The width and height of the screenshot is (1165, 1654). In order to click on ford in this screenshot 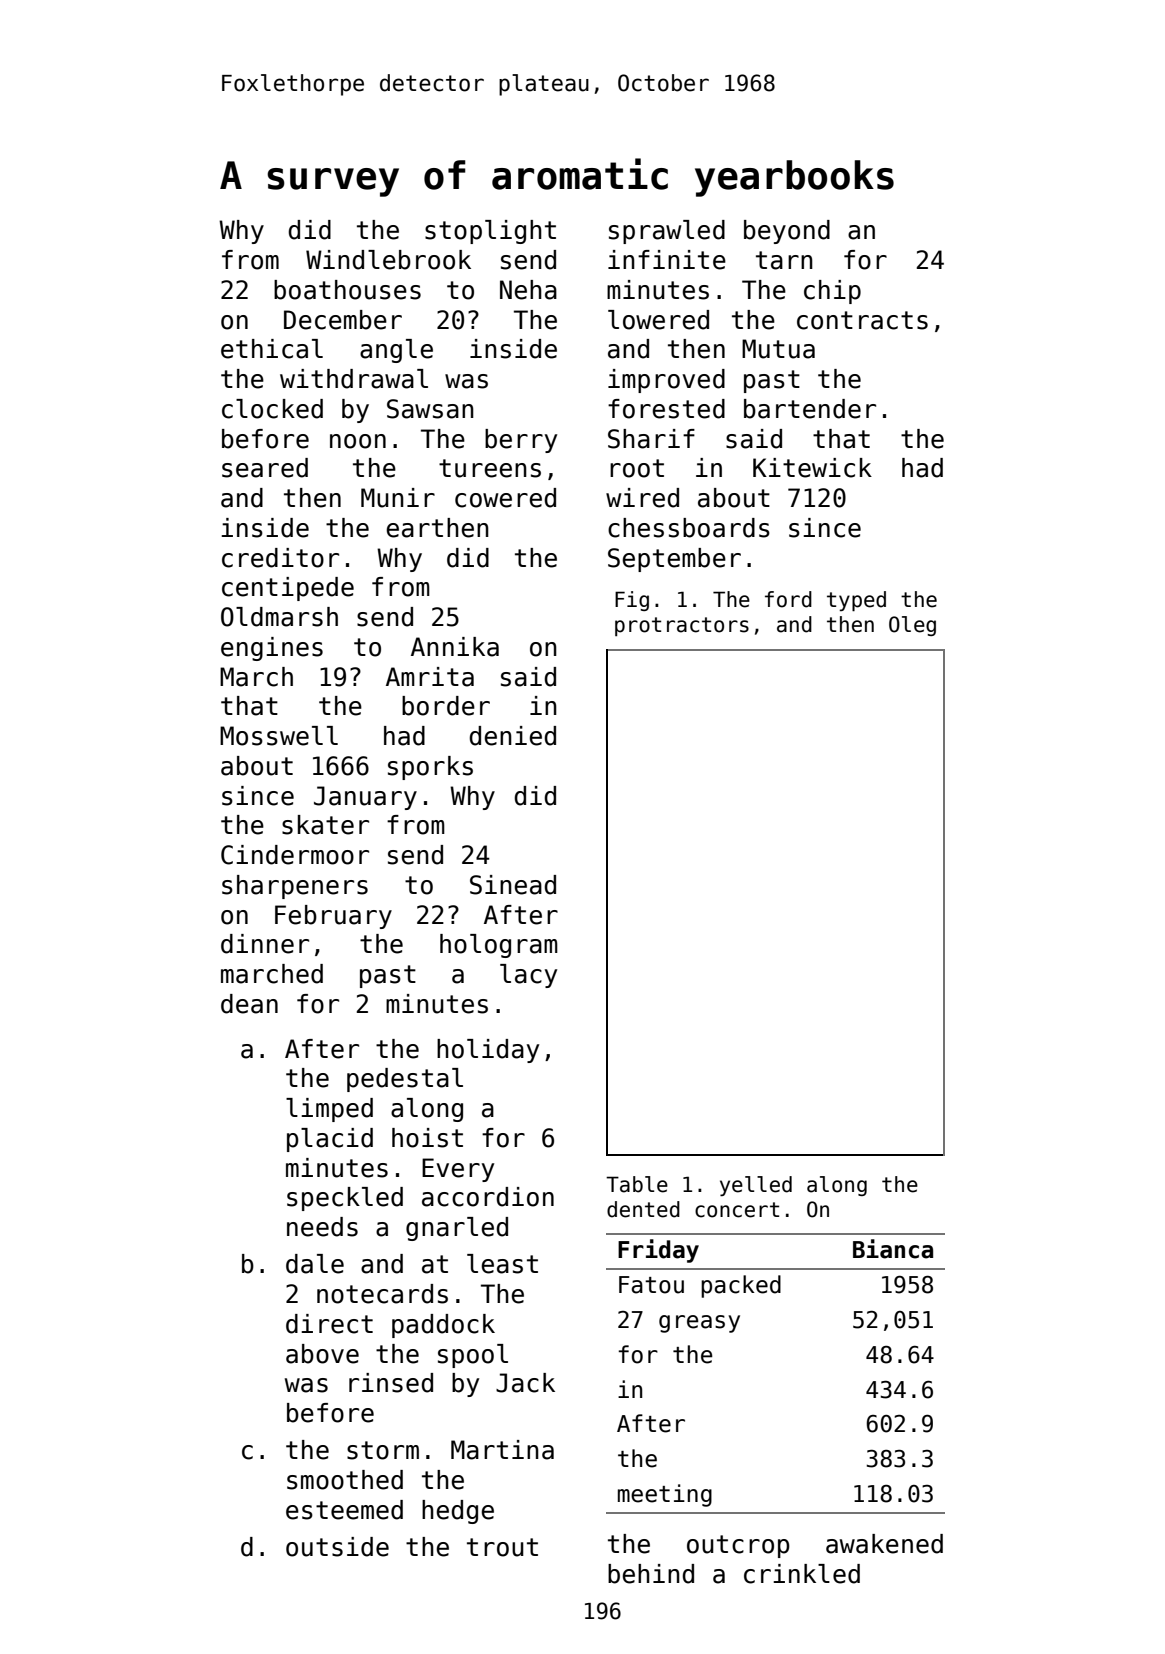, I will do `click(788, 599)`.
